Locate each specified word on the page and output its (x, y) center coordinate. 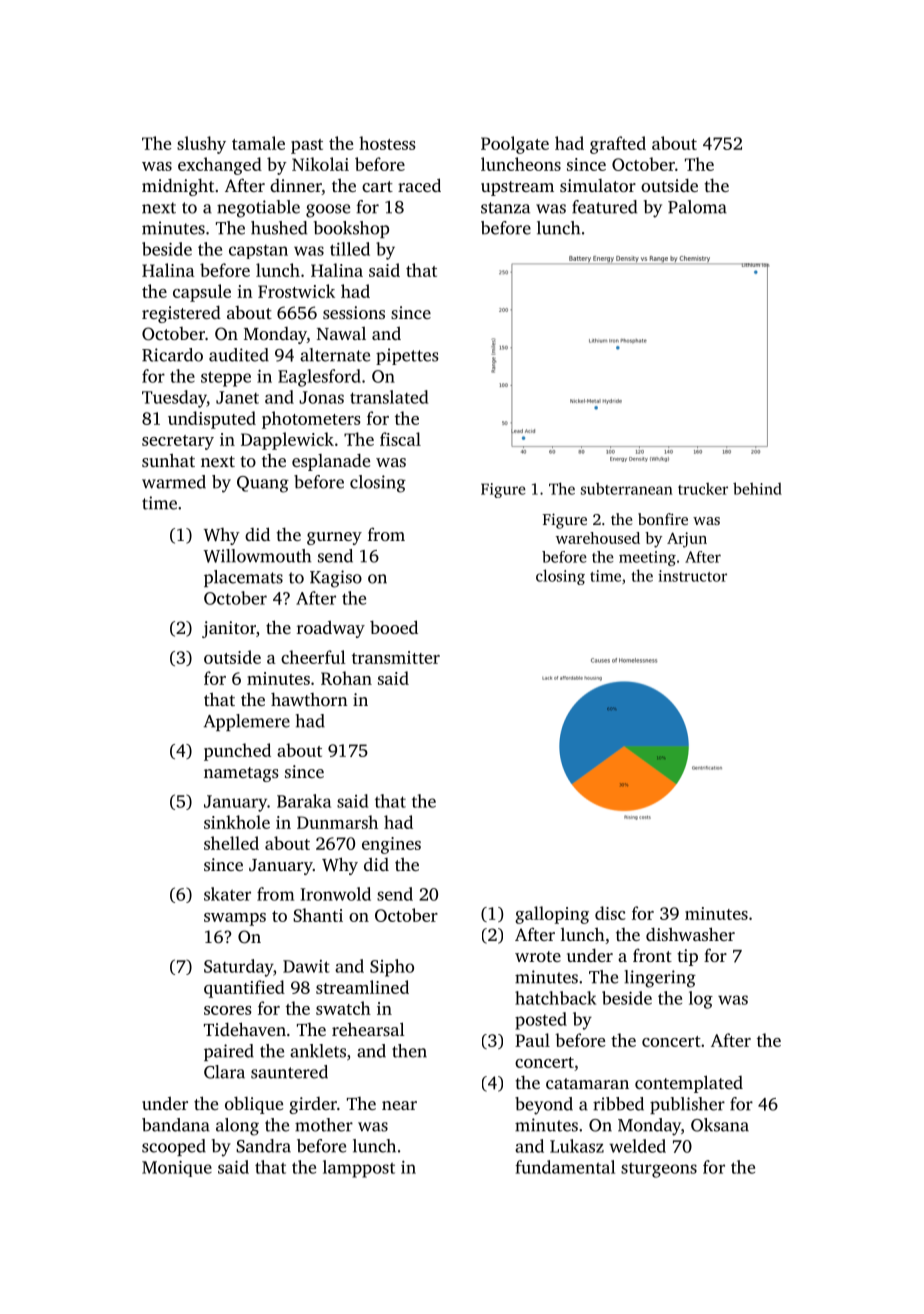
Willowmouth (257, 556)
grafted (618, 145)
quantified (244, 989)
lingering (660, 979)
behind (757, 488)
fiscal (400, 439)
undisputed (212, 420)
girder (313, 1105)
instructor (692, 576)
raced (419, 185)
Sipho (392, 968)
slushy (201, 145)
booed (394, 627)
